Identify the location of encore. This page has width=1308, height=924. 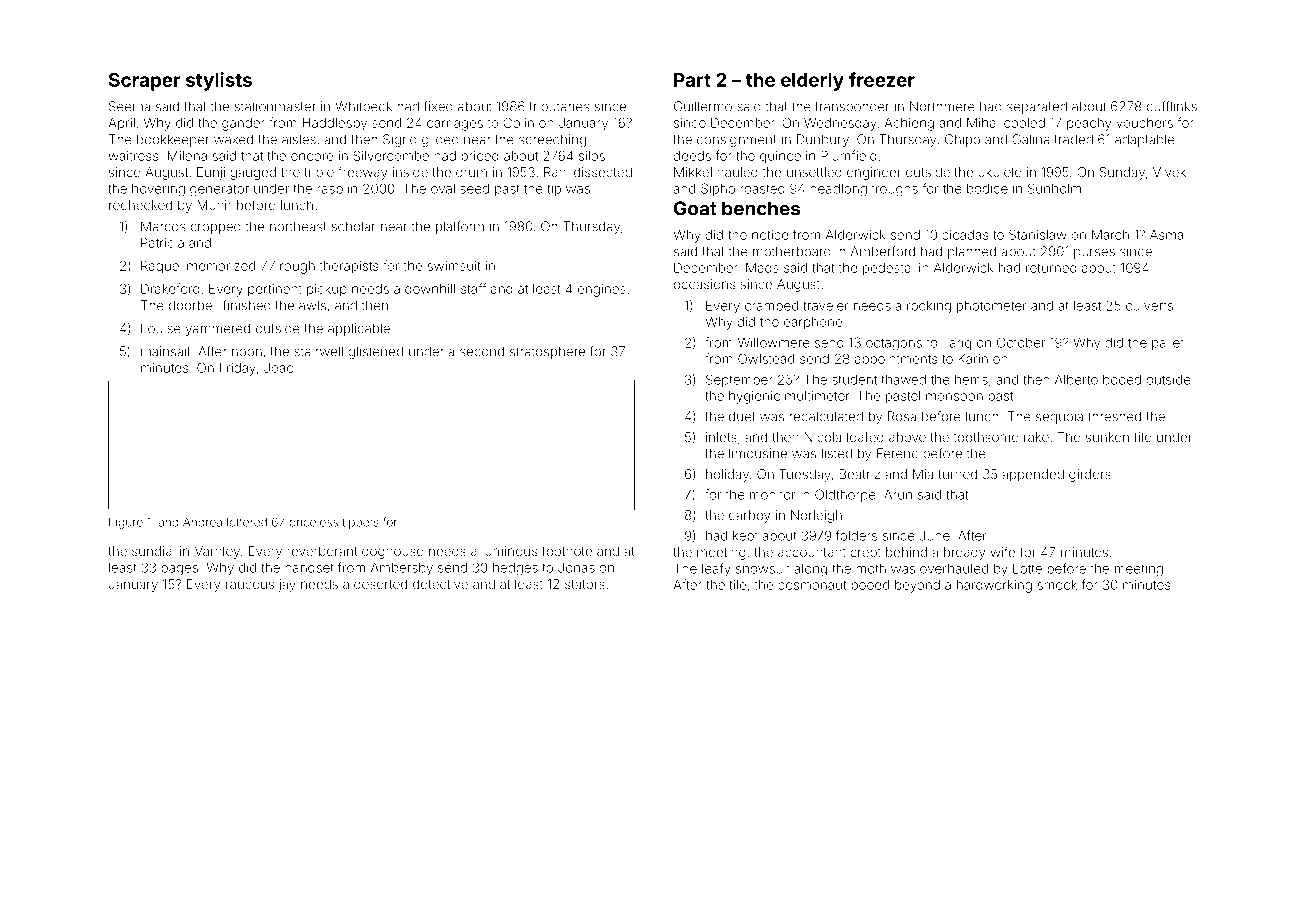
(312, 157).
